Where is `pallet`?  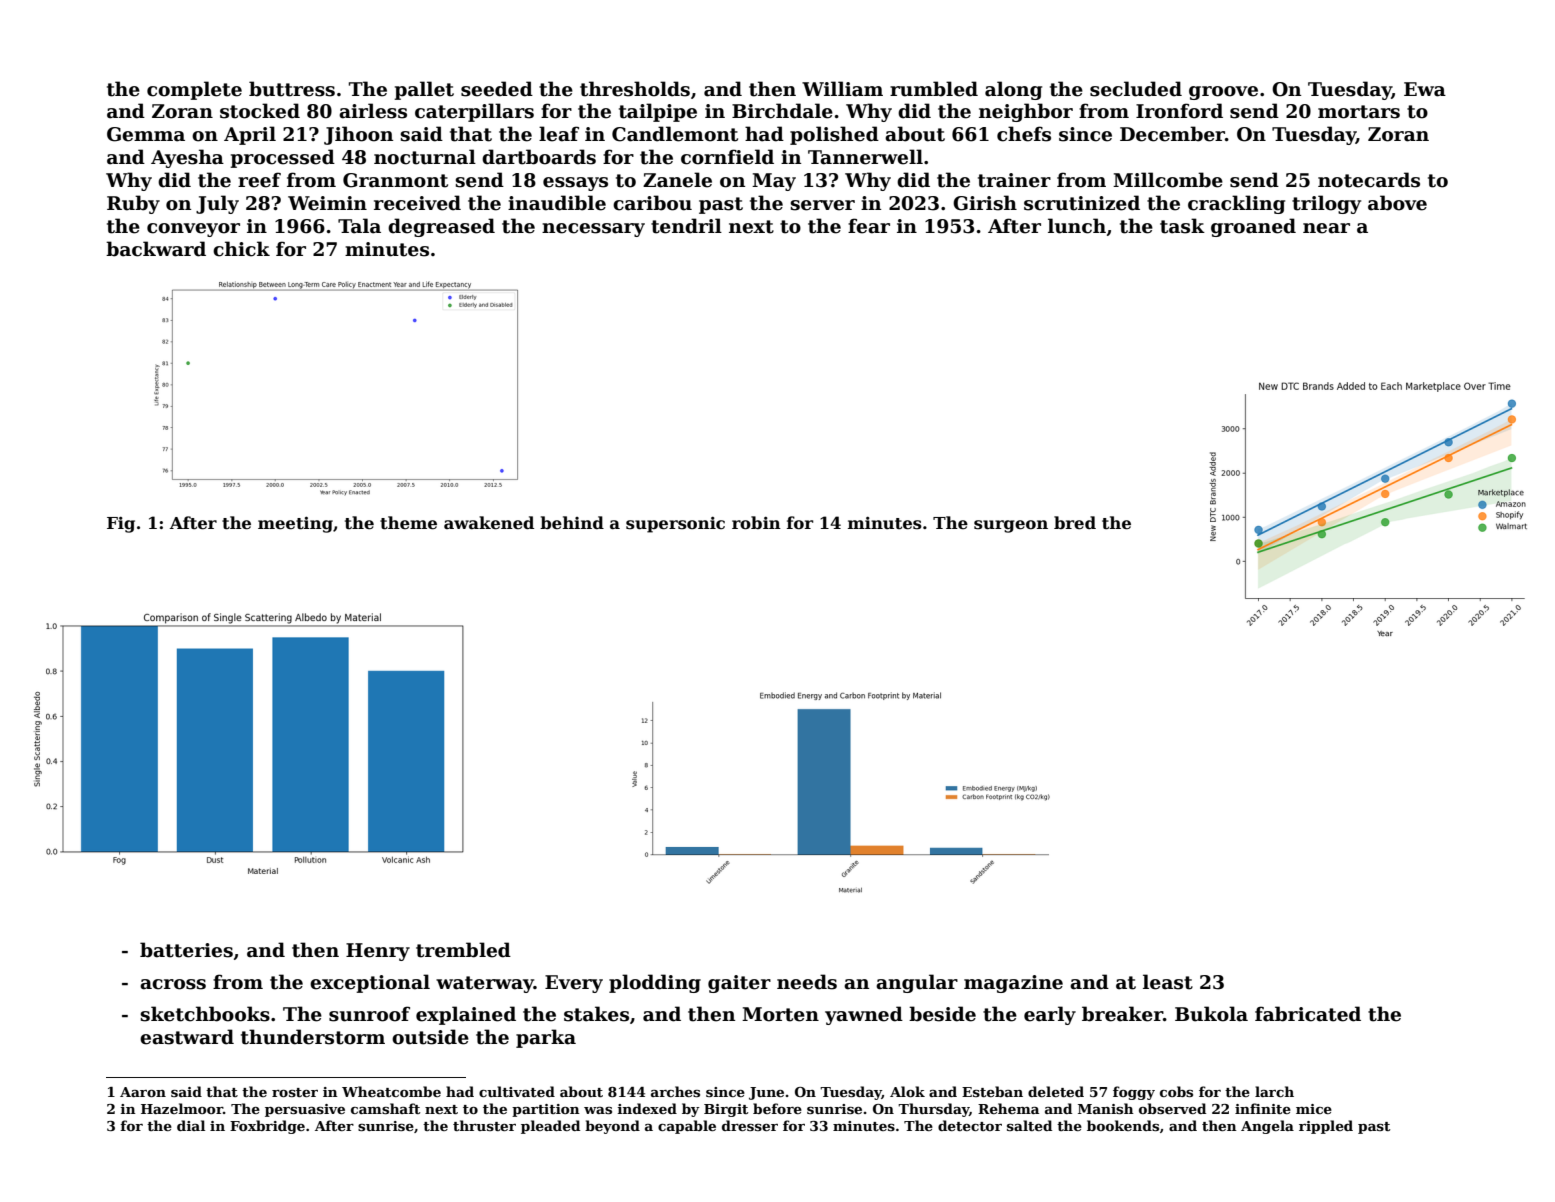 pallet is located at coordinates (424, 90).
